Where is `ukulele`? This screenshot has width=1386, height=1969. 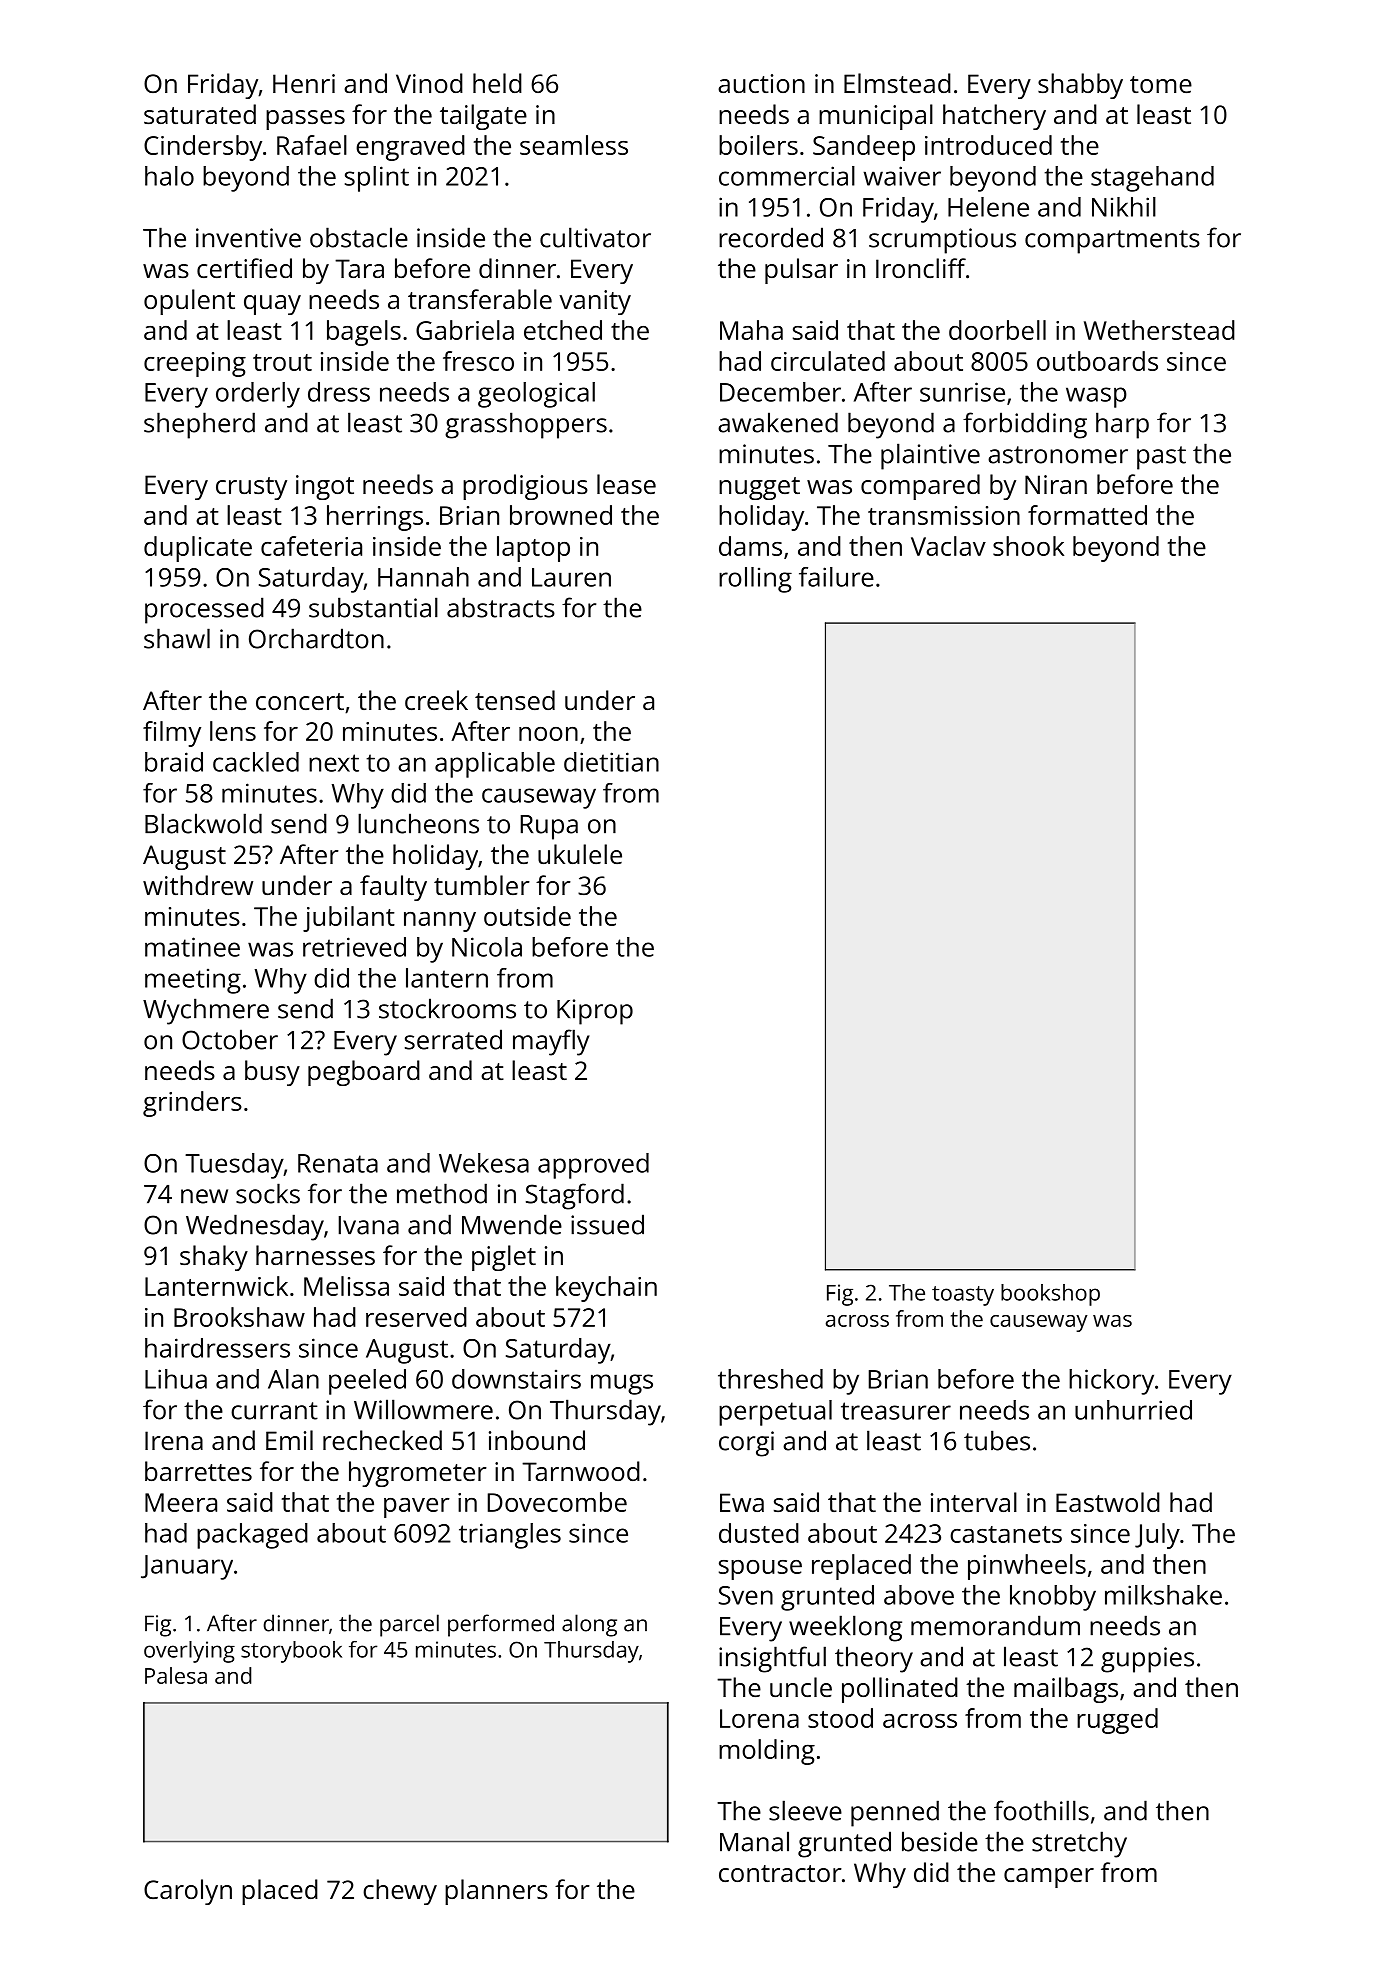
ukulele is located at coordinates (580, 854).
